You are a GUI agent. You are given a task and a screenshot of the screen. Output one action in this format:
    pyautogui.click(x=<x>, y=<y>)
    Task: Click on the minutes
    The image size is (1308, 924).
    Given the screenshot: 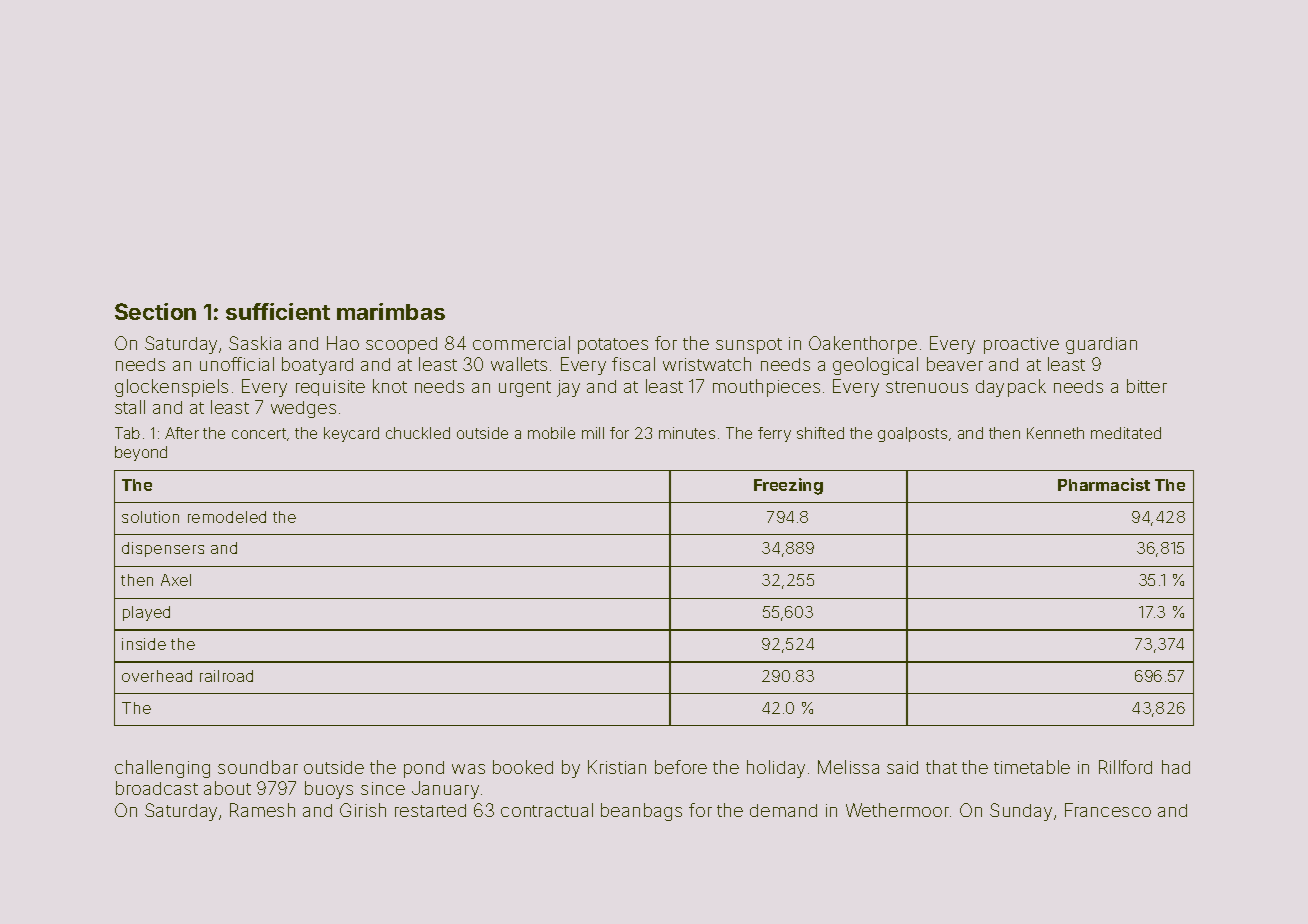 What is the action you would take?
    pyautogui.click(x=687, y=433)
